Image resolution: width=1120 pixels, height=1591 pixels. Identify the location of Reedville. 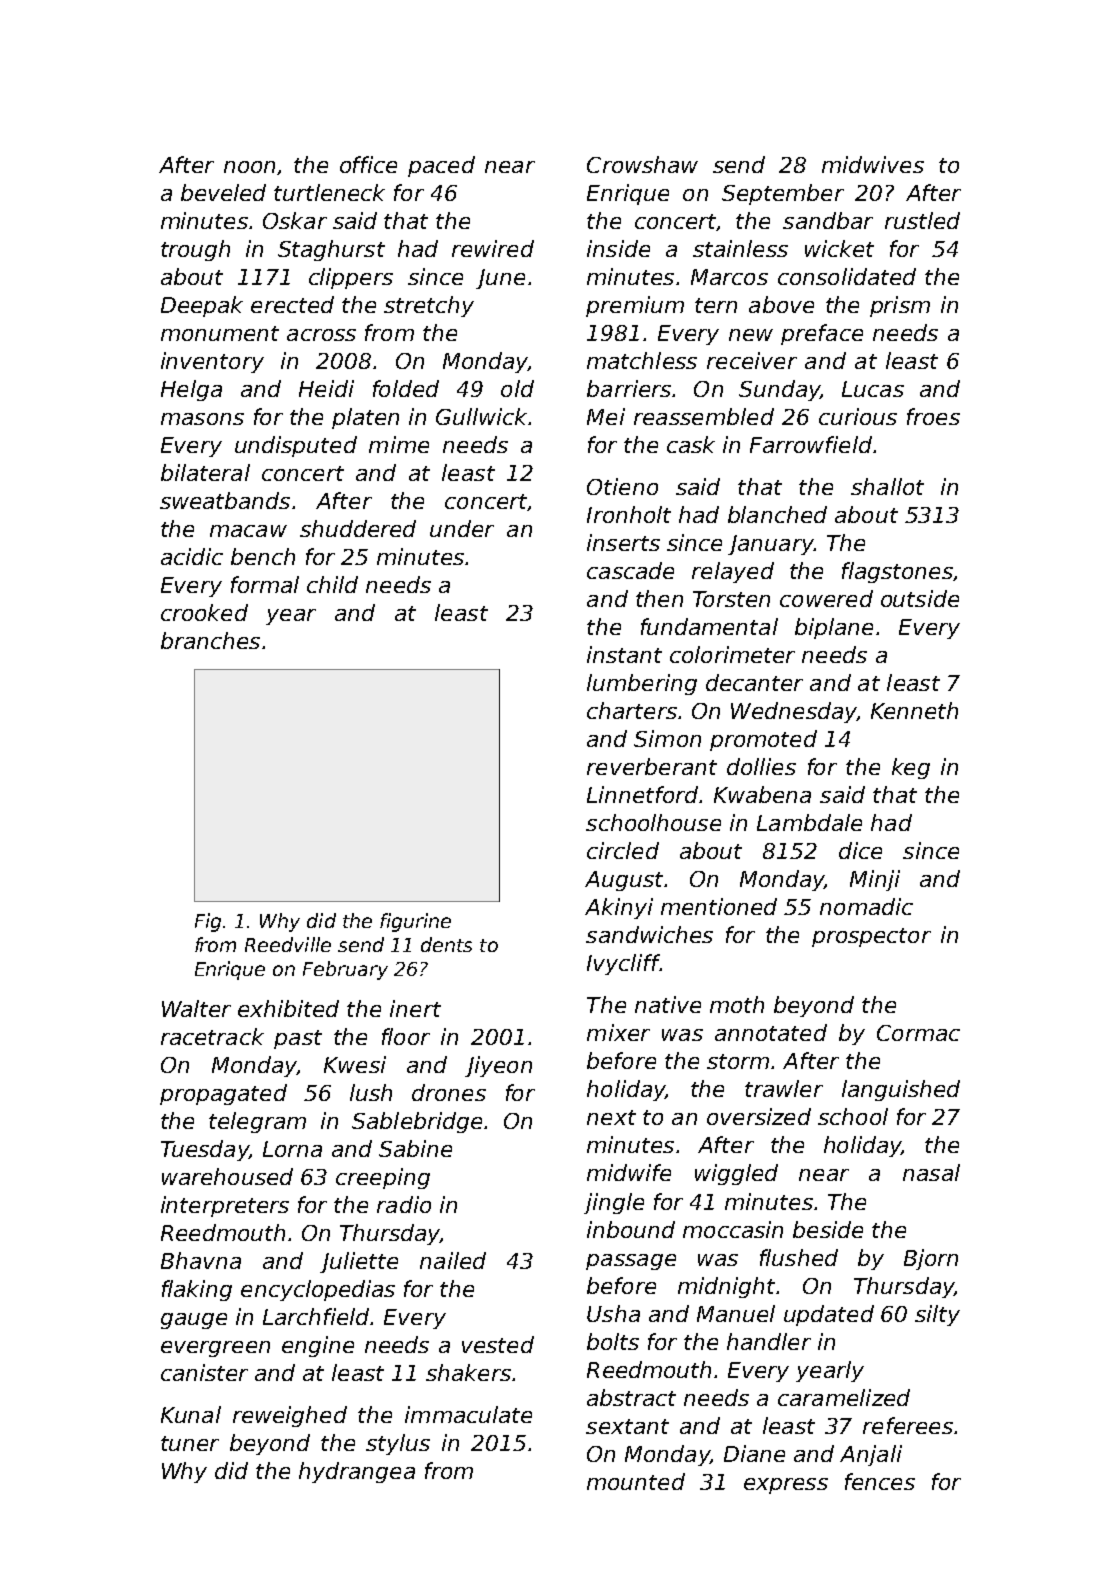
(288, 944).
